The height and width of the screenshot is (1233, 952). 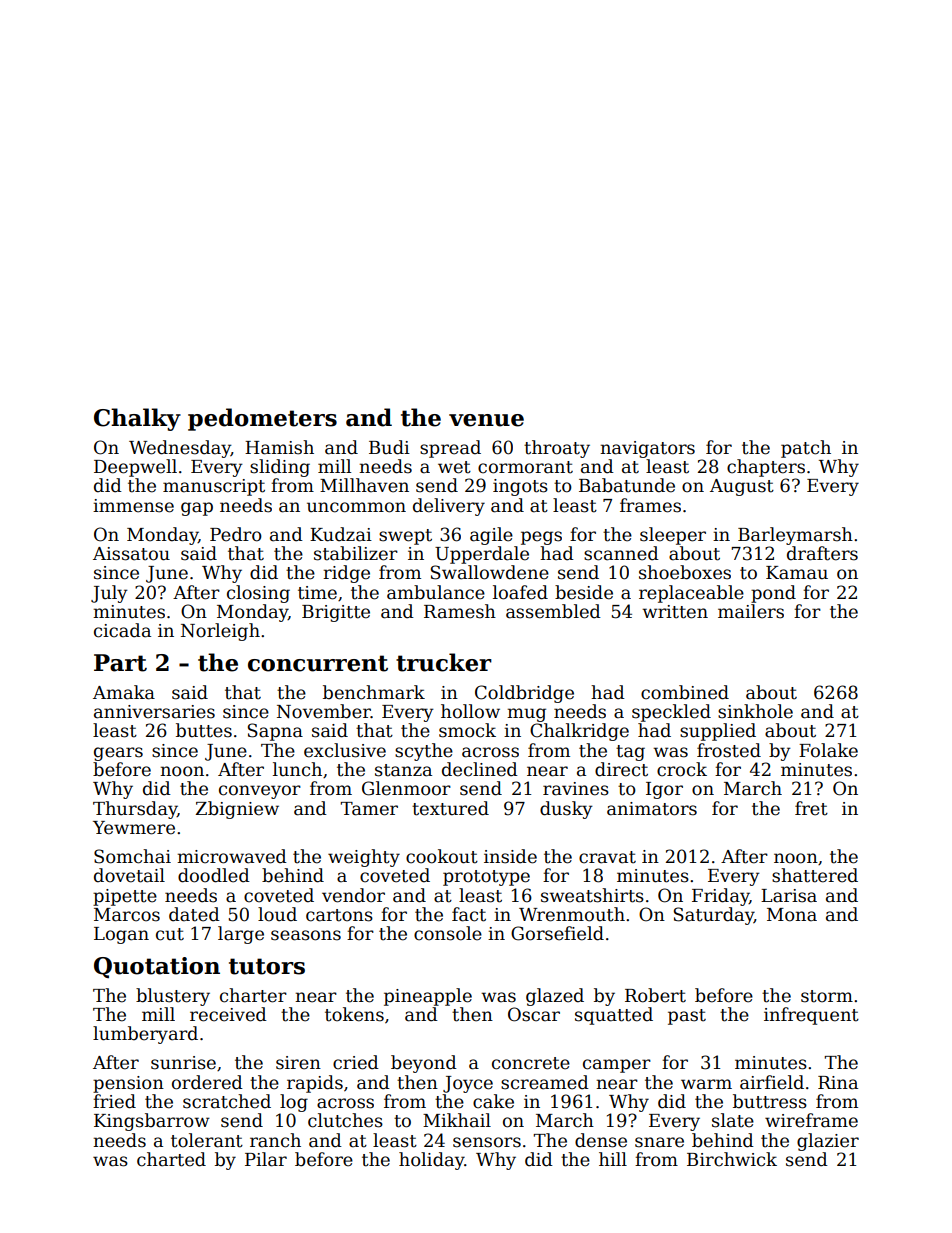 What do you see at coordinates (237, 810) in the screenshot?
I see `Zbigniew` at bounding box center [237, 810].
